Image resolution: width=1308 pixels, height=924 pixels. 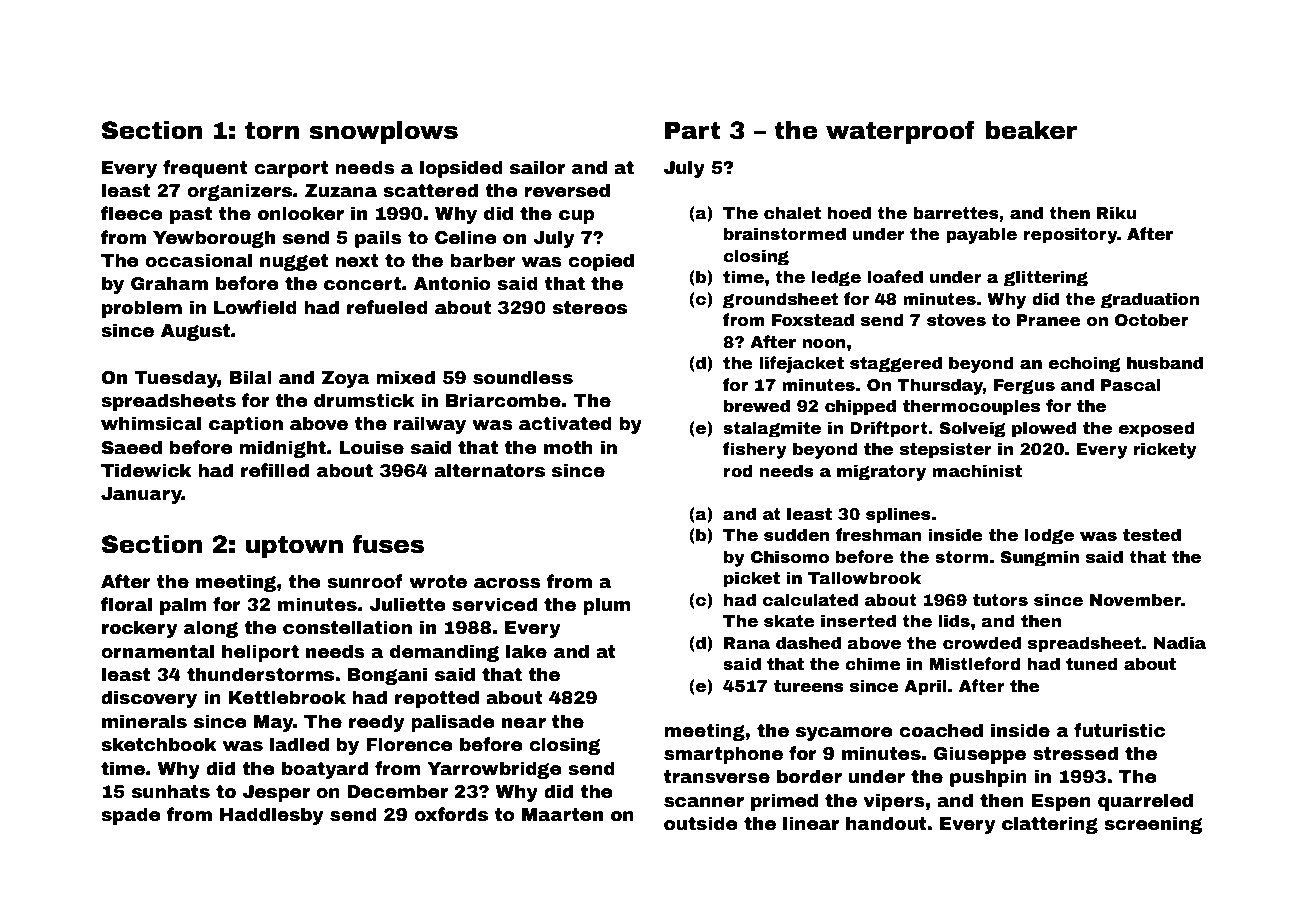 What do you see at coordinates (772, 429) in the screenshot?
I see `stalagmite` at bounding box center [772, 429].
